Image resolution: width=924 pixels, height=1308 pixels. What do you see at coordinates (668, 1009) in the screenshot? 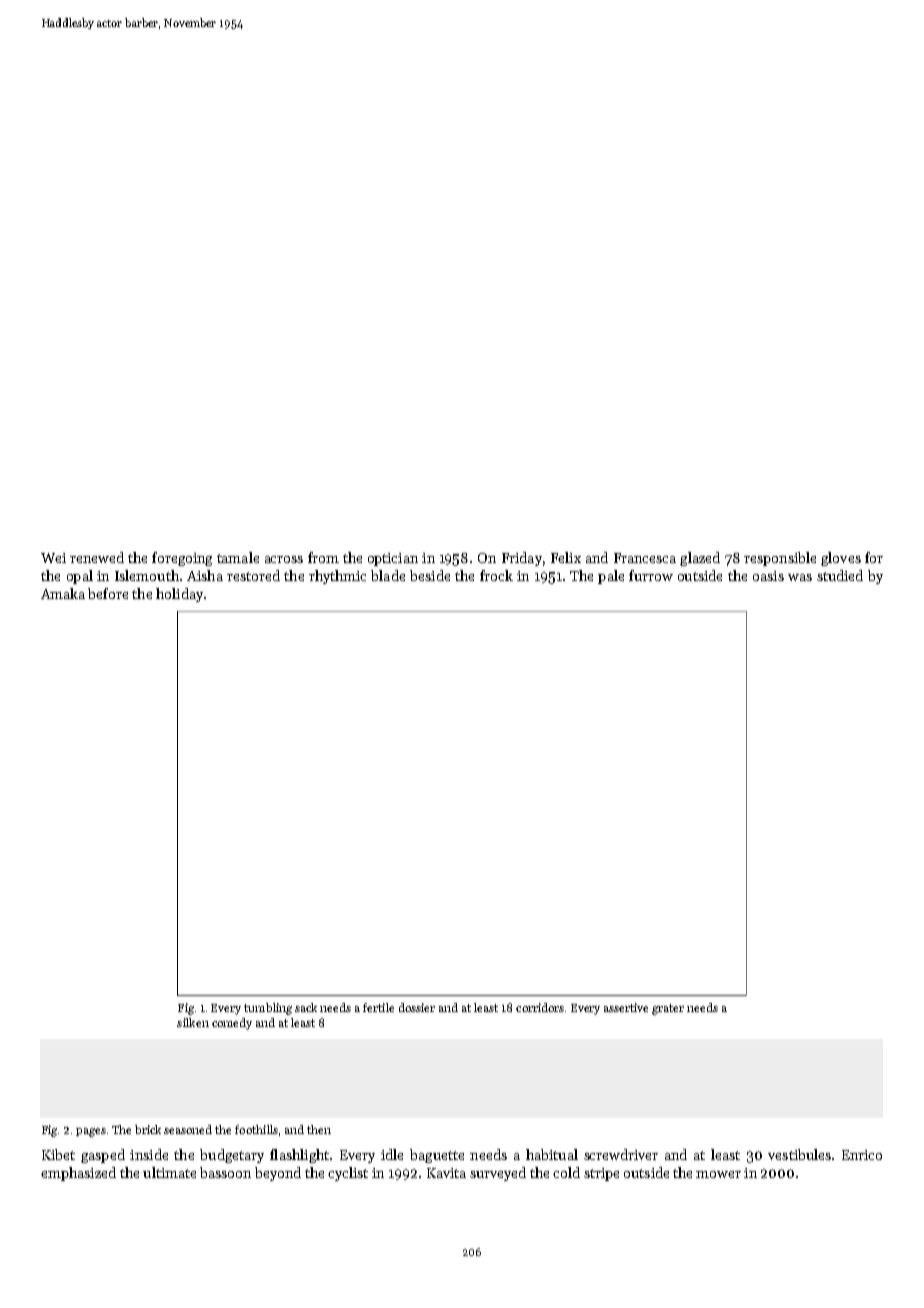
I see `grater` at bounding box center [668, 1009].
